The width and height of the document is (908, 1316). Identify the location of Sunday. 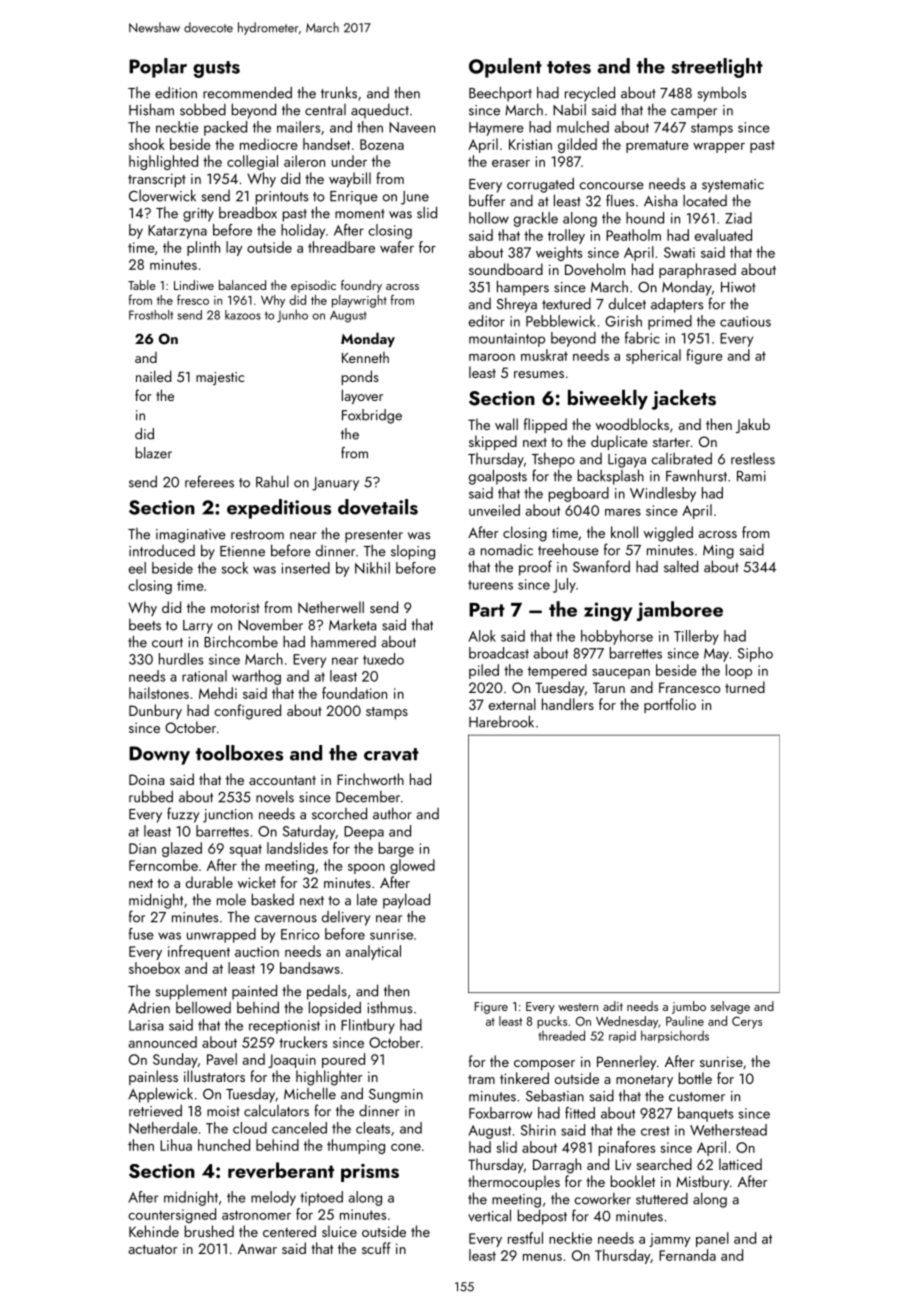
(175, 1060).
